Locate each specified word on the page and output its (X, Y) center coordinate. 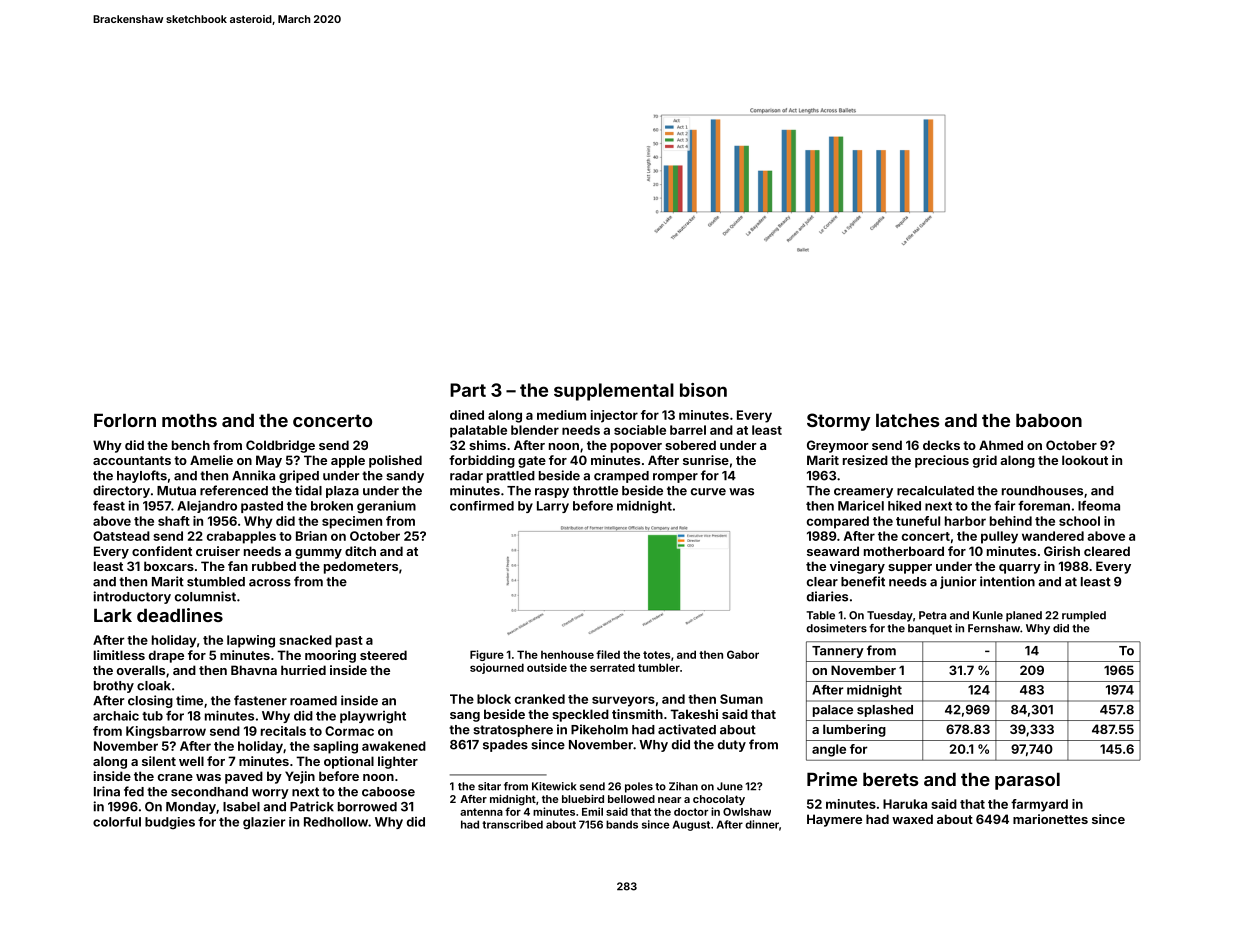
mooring (330, 656)
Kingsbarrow (166, 732)
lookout (1085, 460)
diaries (827, 596)
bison (703, 390)
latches (907, 420)
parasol (1027, 781)
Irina (107, 791)
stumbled (216, 582)
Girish (1062, 551)
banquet (930, 629)
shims (487, 445)
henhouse (567, 654)
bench (191, 445)
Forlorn (125, 420)
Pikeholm (599, 729)
